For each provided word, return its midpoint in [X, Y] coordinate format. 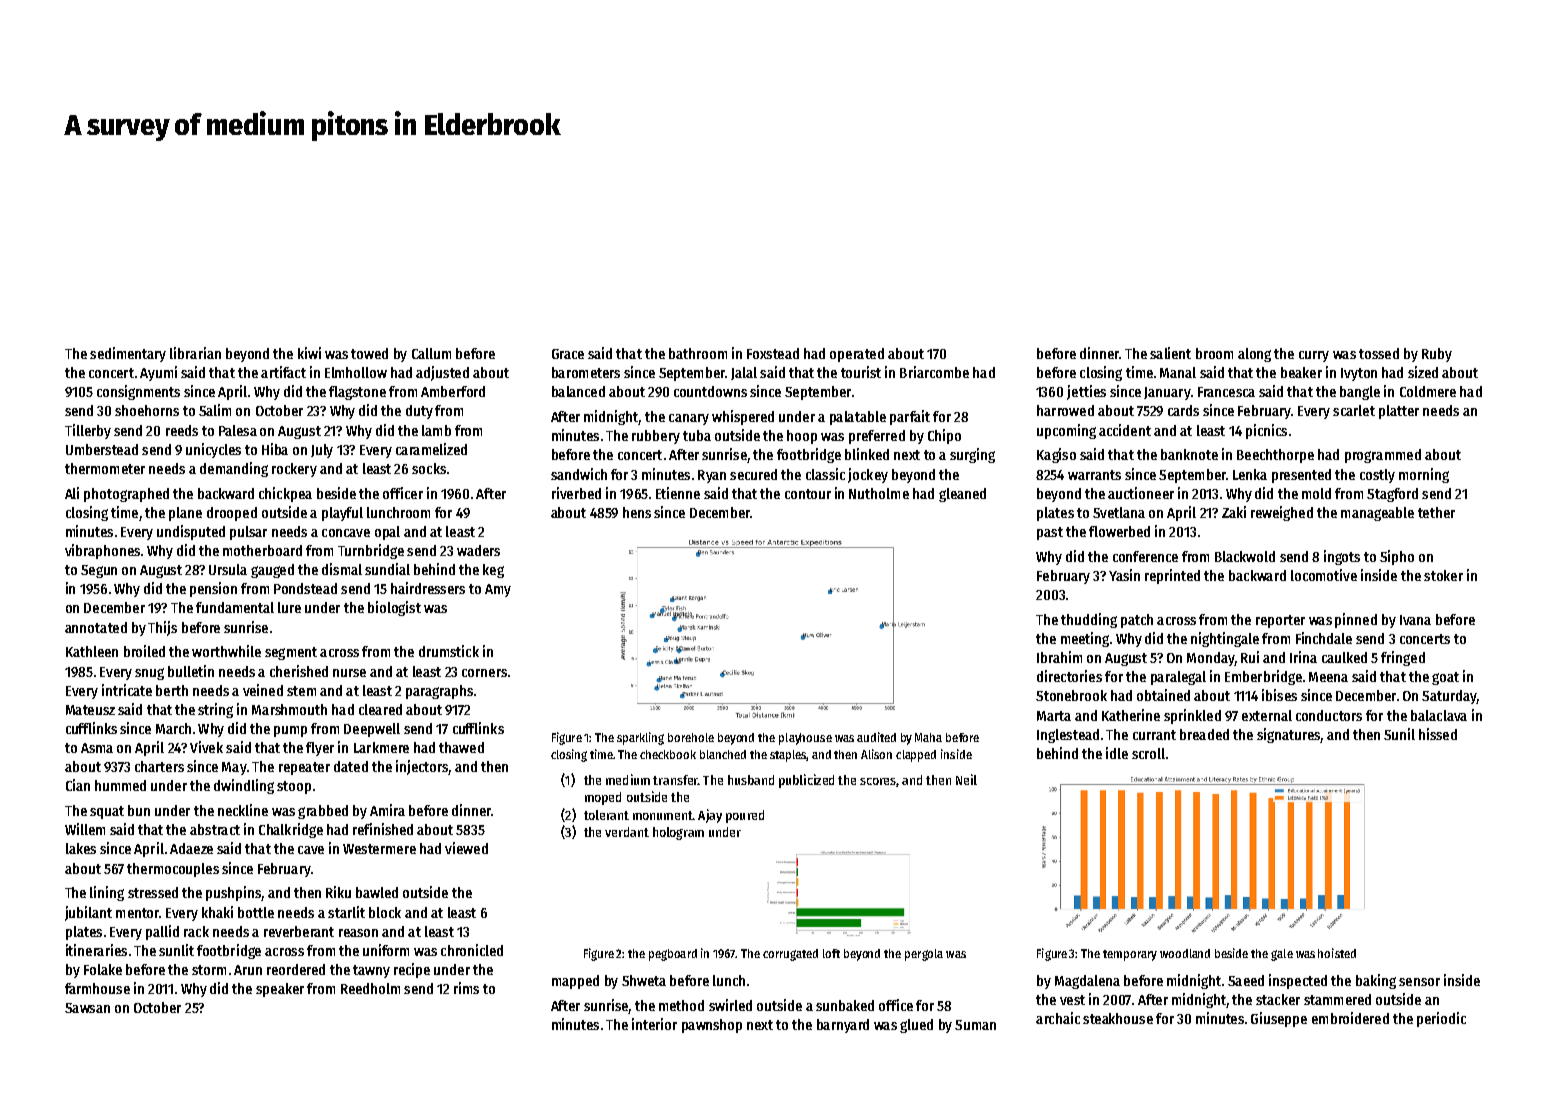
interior [654, 1024]
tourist [861, 372]
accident [1125, 430]
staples [788, 756]
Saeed [1246, 980]
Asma [97, 748]
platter [1399, 412]
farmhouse [97, 988]
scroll [1148, 753]
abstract [215, 829]
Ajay [710, 816]
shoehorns [147, 410]
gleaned [962, 495]
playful [342, 514]
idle [1117, 753]
